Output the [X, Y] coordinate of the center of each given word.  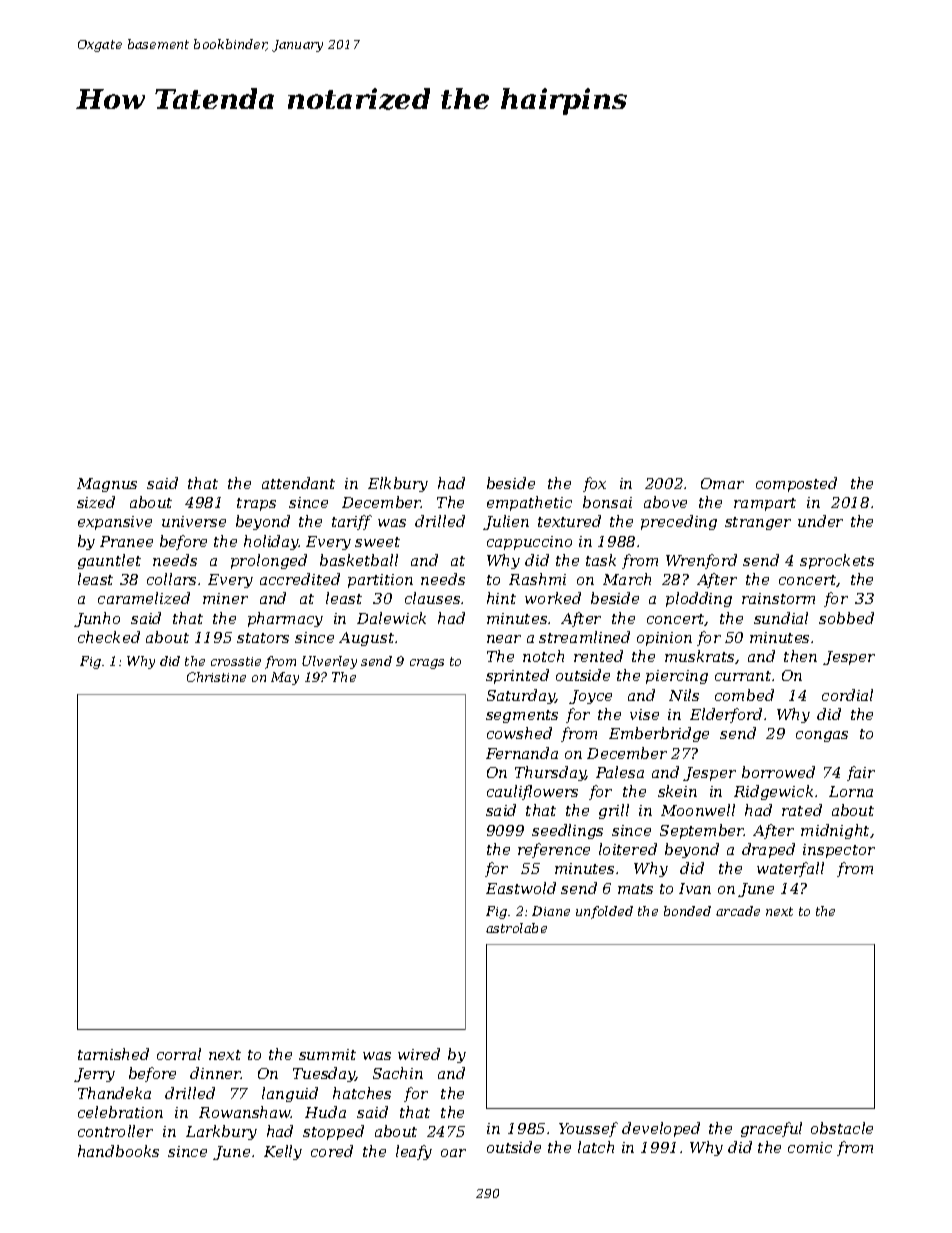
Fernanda [522, 753]
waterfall [790, 869]
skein [677, 791]
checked [109, 637]
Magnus [107, 485]
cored [332, 1151]
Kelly [283, 1152]
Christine [216, 677]
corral [179, 1054]
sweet [377, 542]
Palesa [620, 772]
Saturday [521, 696]
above [665, 502]
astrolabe [516, 928]
